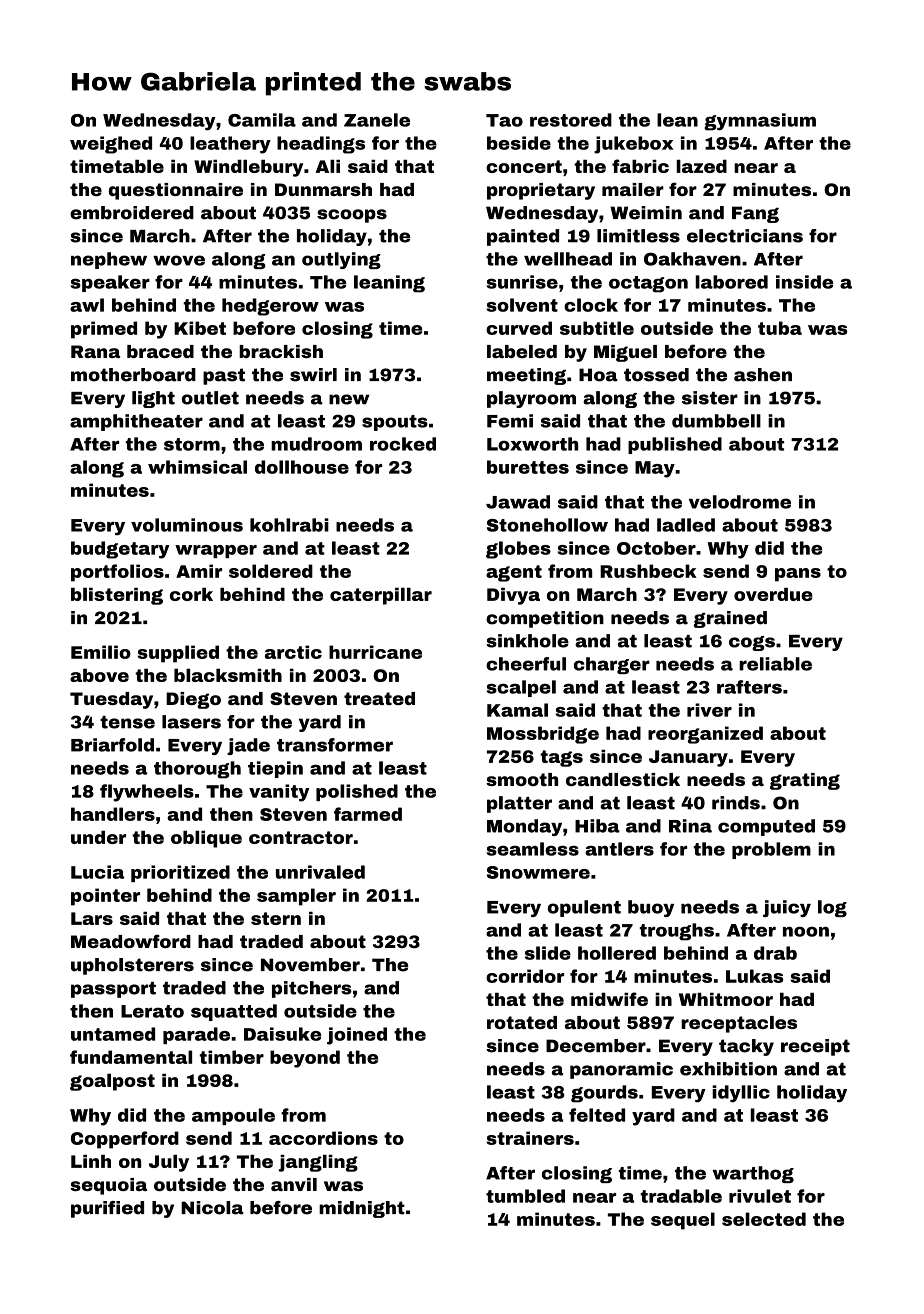  I want to click on tossed, so click(656, 375).
